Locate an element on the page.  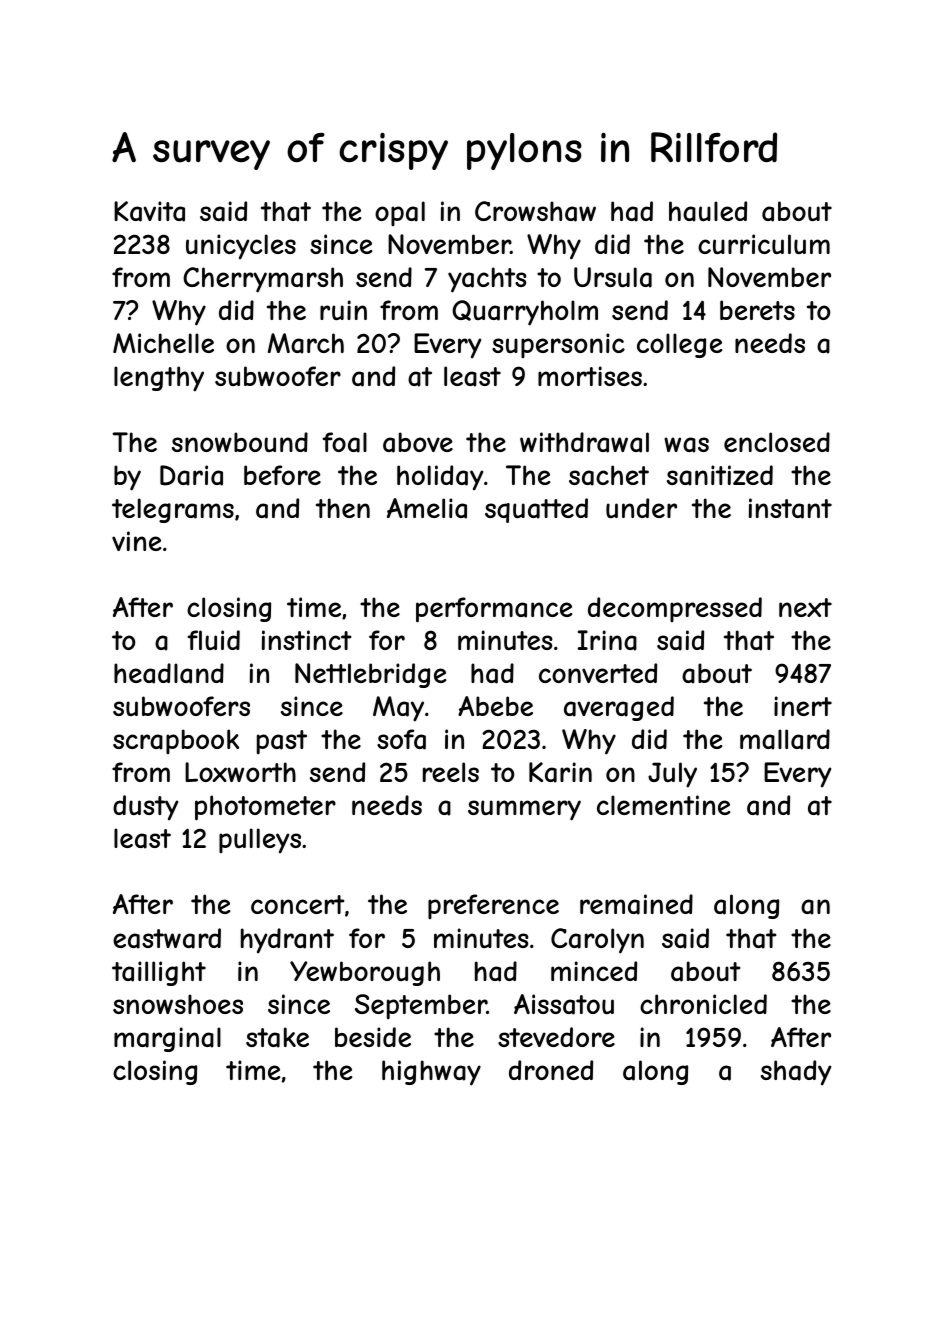
mallard is located at coordinates (785, 739).
